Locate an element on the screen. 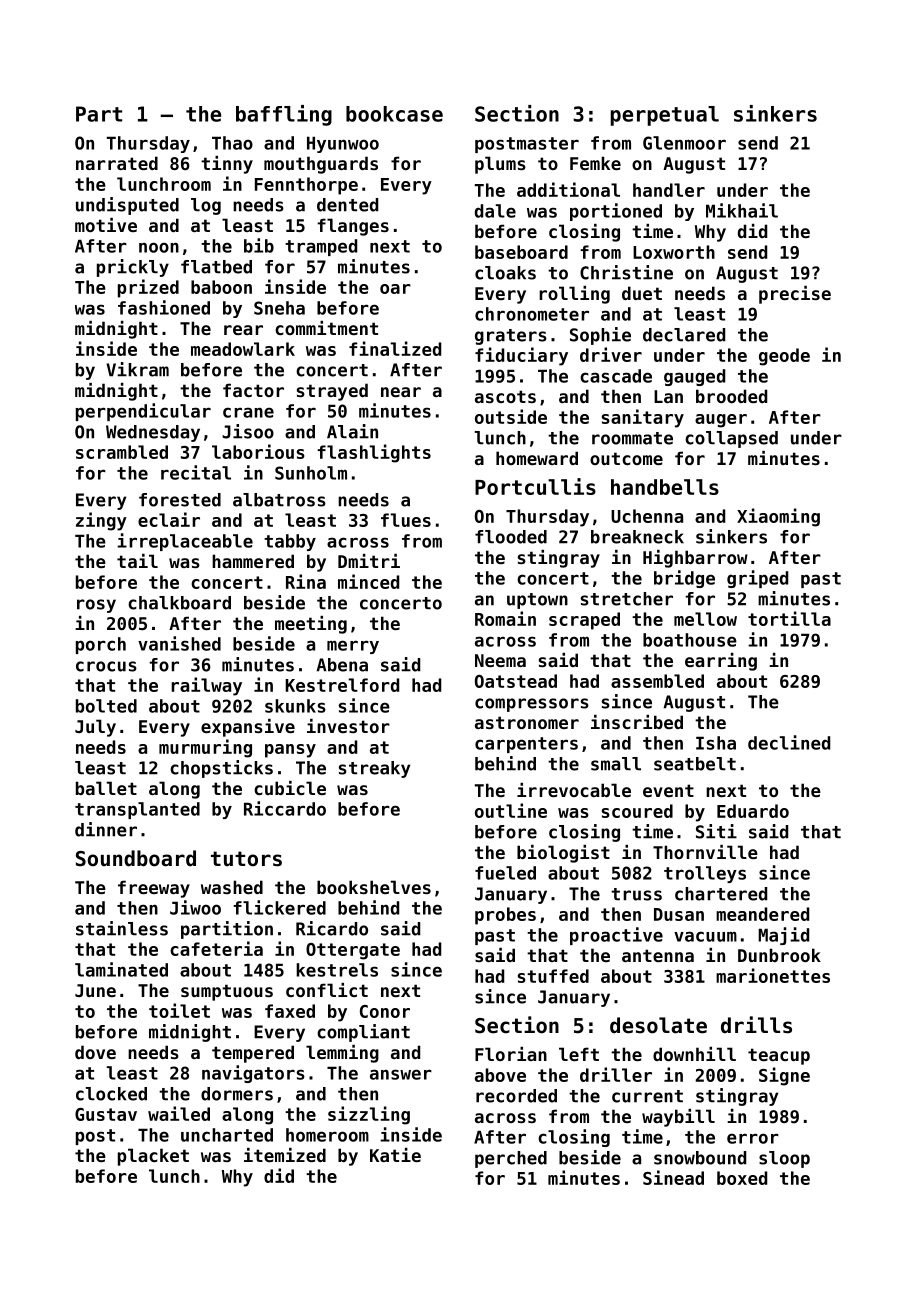 This screenshot has width=924, height=1308. tortilla is located at coordinates (789, 618).
